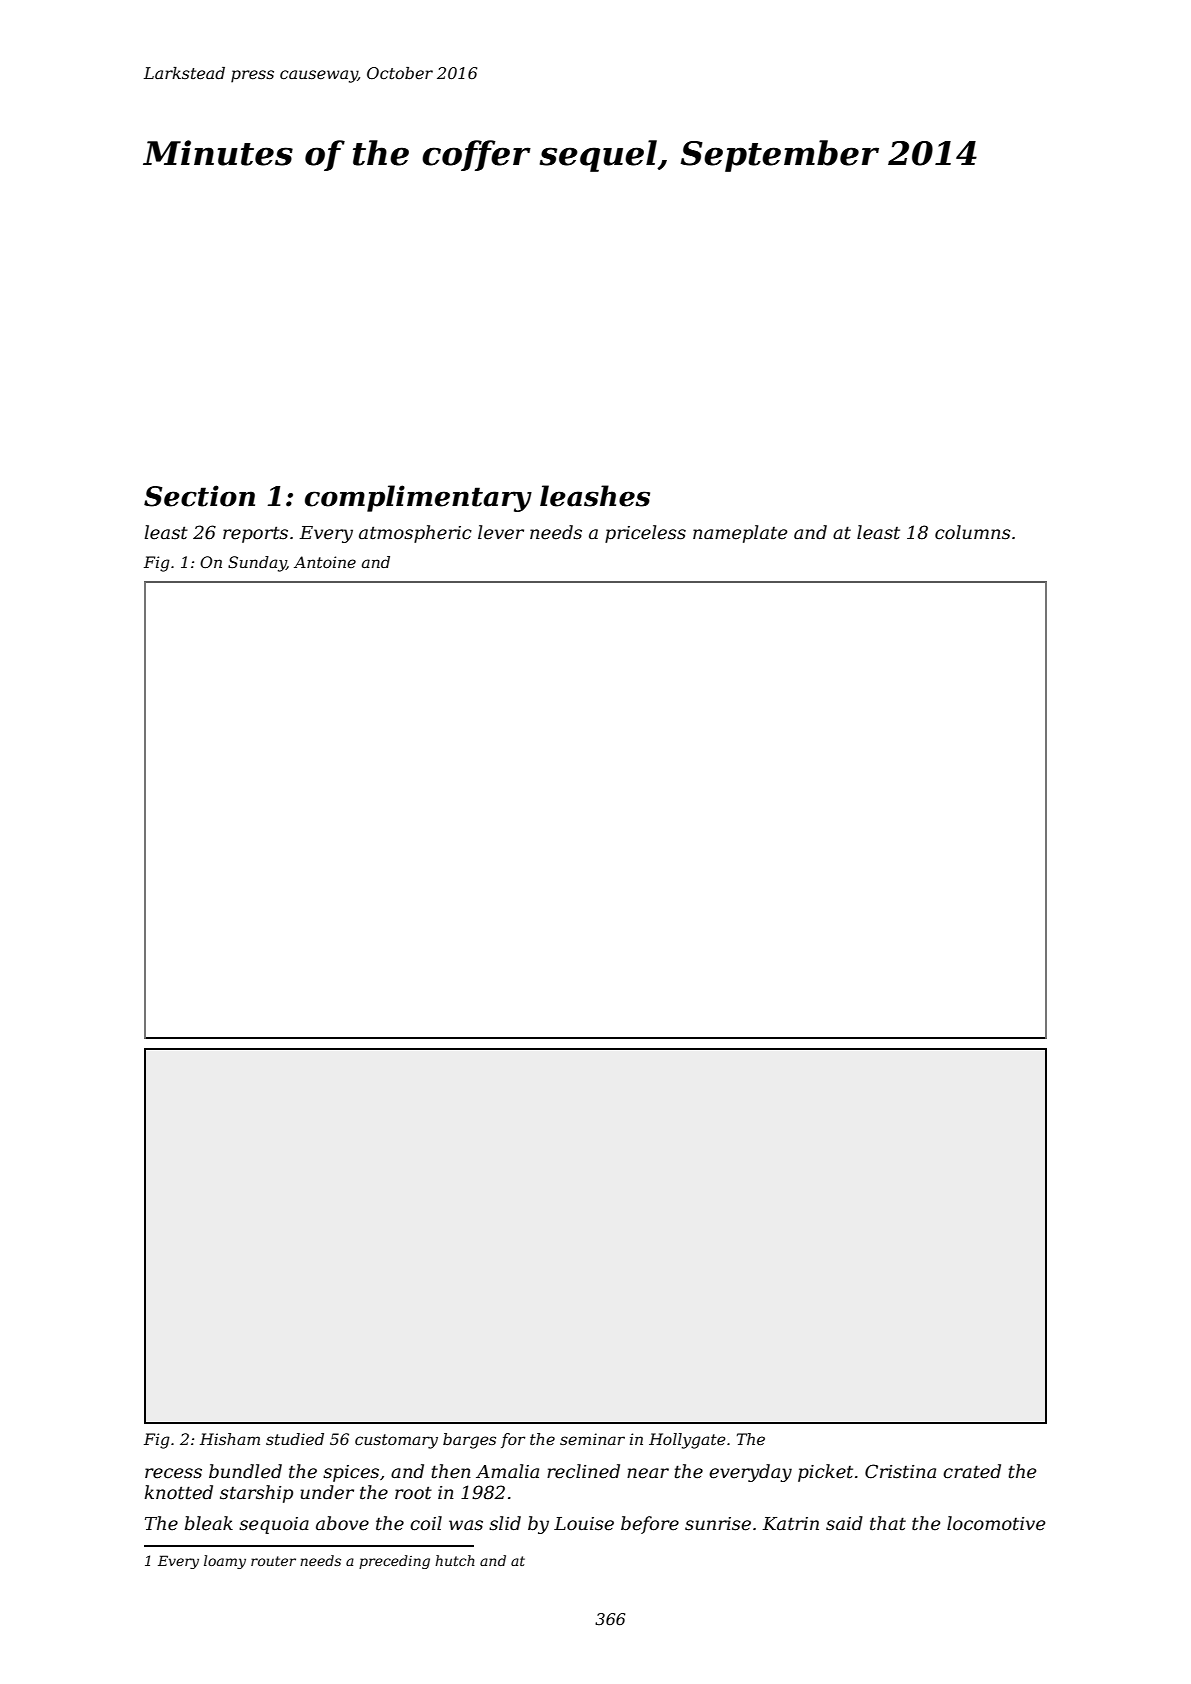  I want to click on Section, so click(199, 496).
